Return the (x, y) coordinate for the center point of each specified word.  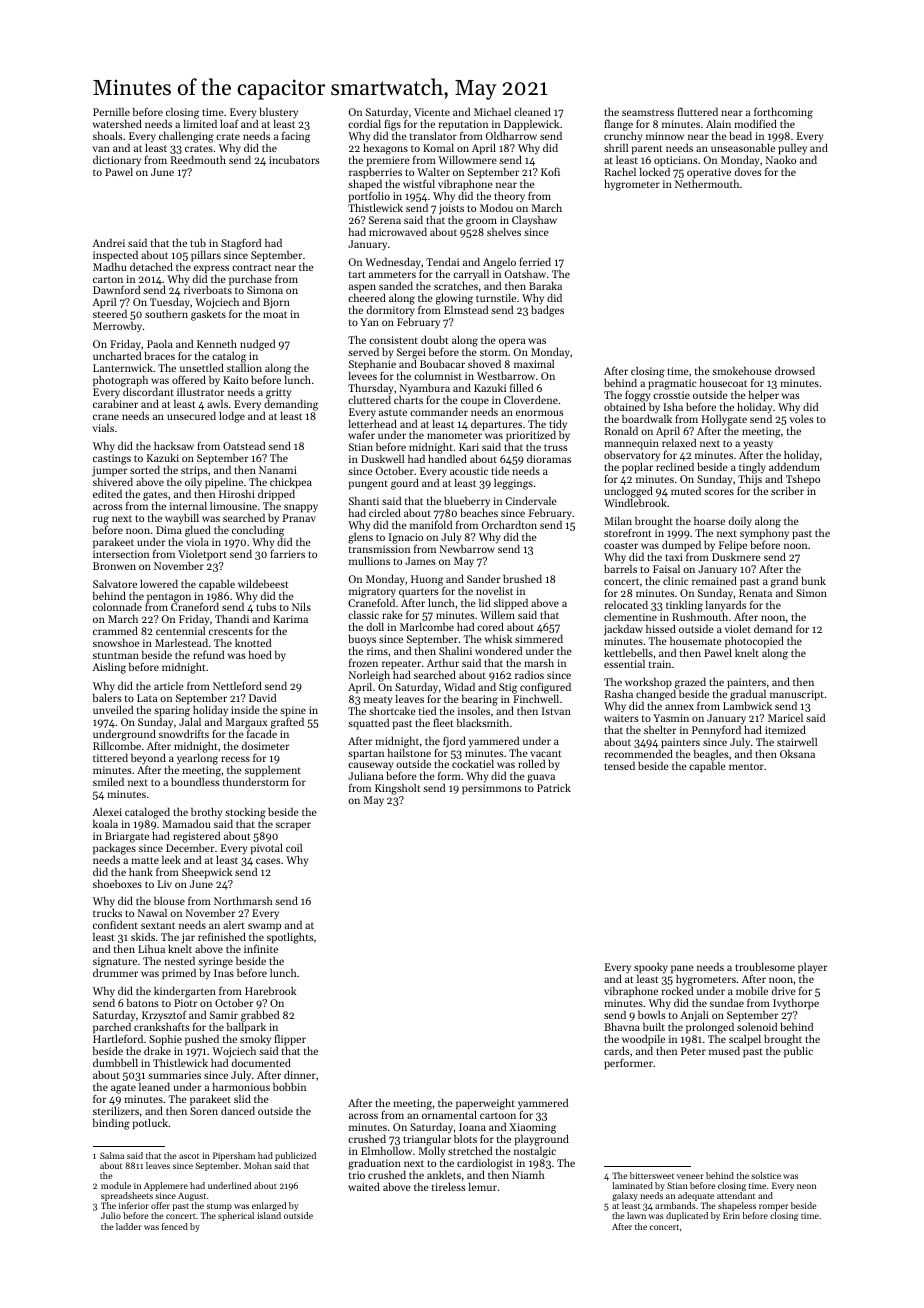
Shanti (364, 500)
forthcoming (783, 113)
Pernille (111, 111)
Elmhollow (386, 1151)
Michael (492, 111)
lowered (159, 583)
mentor (746, 766)
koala (105, 823)
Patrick (554, 788)
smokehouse (742, 370)
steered (110, 314)
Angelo (499, 263)
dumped (681, 546)
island (269, 1216)
